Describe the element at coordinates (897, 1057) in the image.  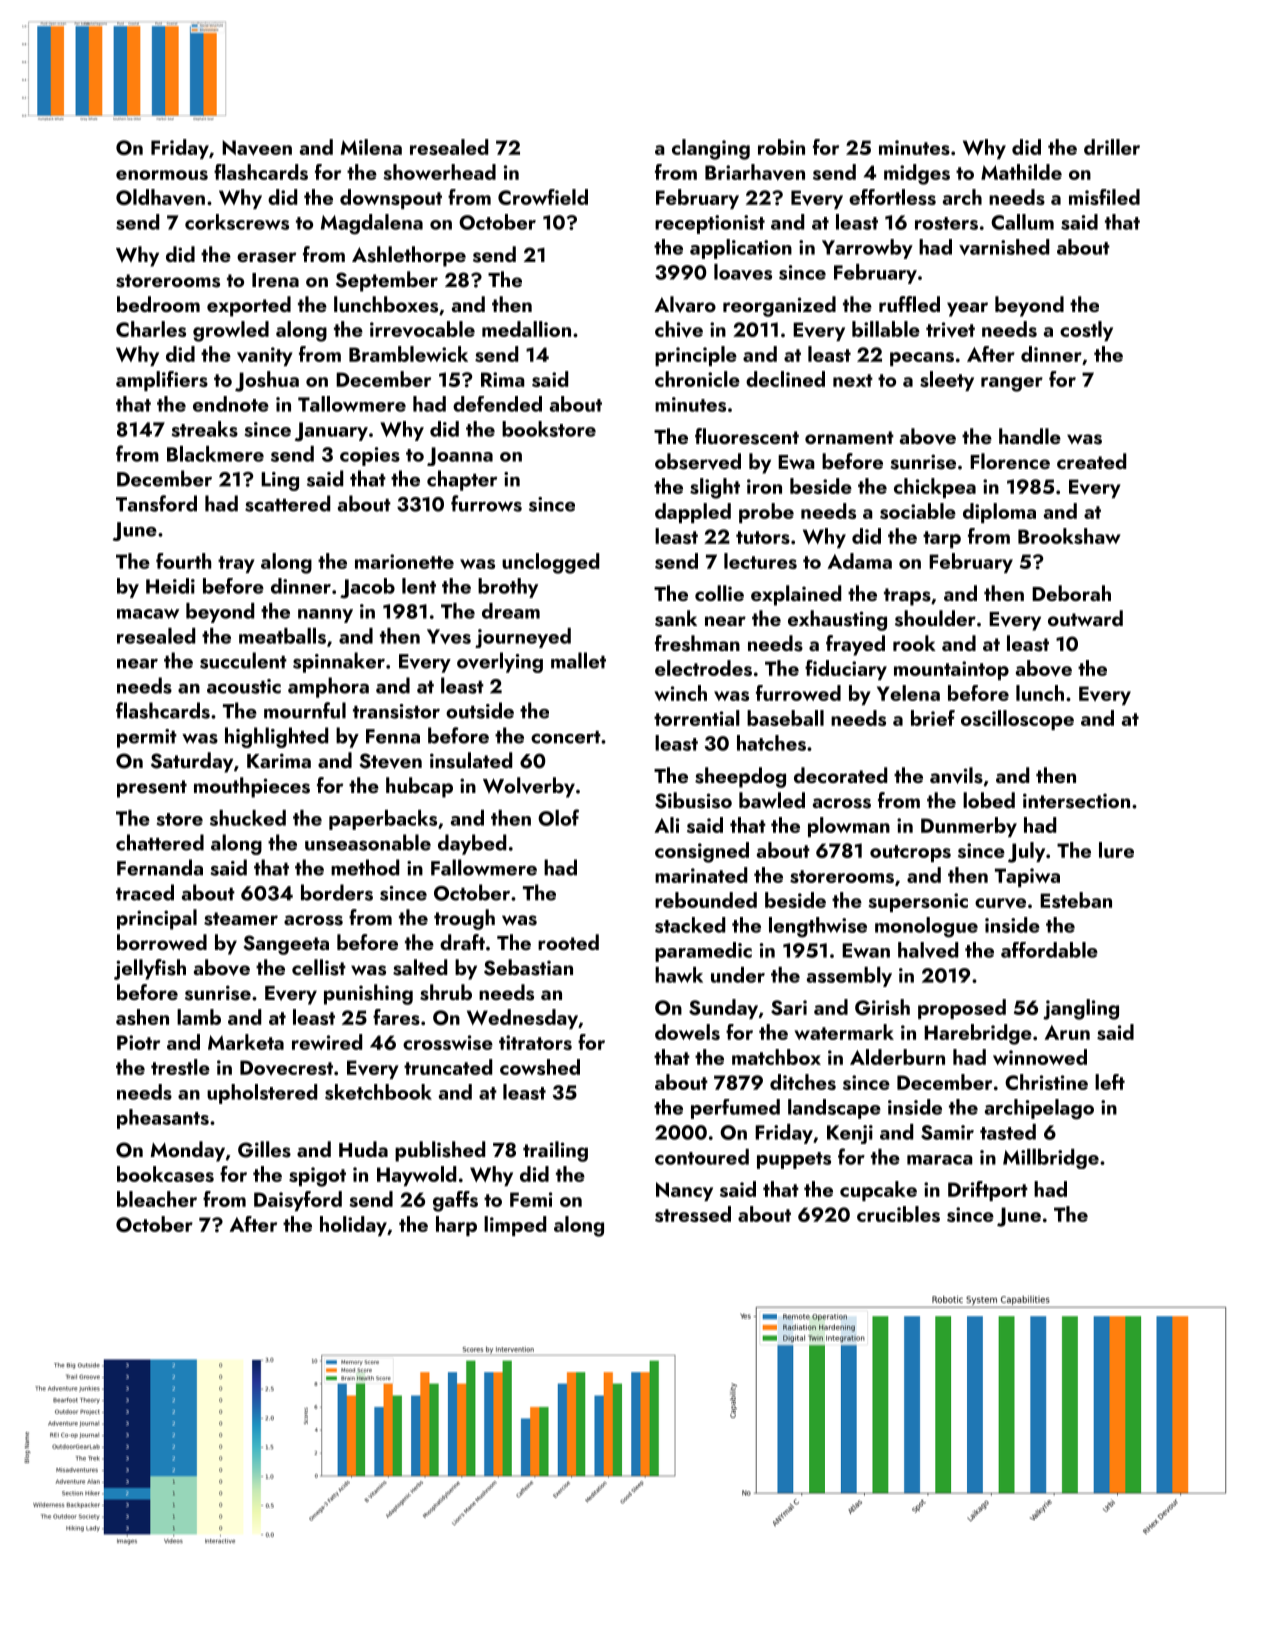
I see `Alderburn` at that location.
